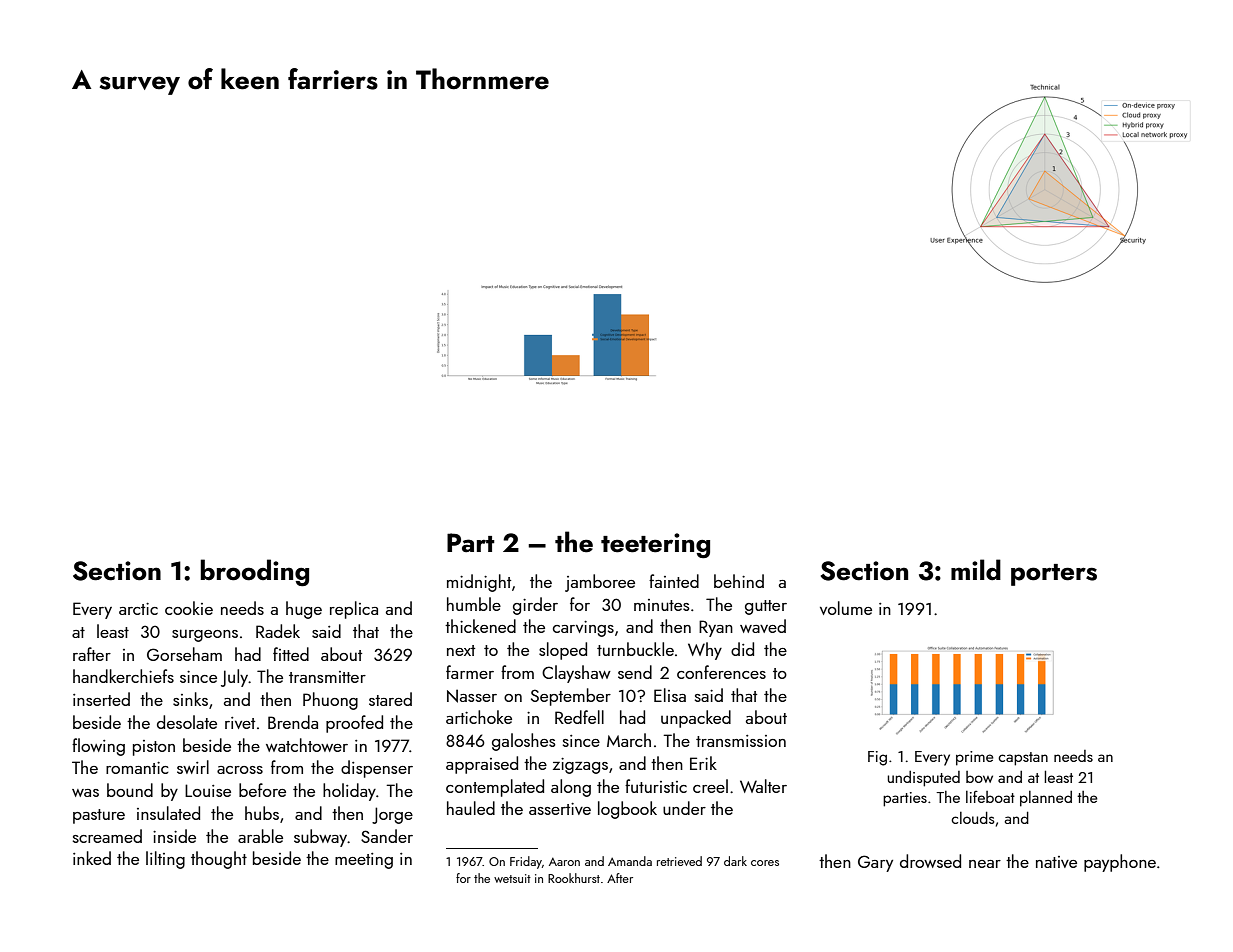  Describe the element at coordinates (846, 608) in the screenshot. I see `volume` at that location.
